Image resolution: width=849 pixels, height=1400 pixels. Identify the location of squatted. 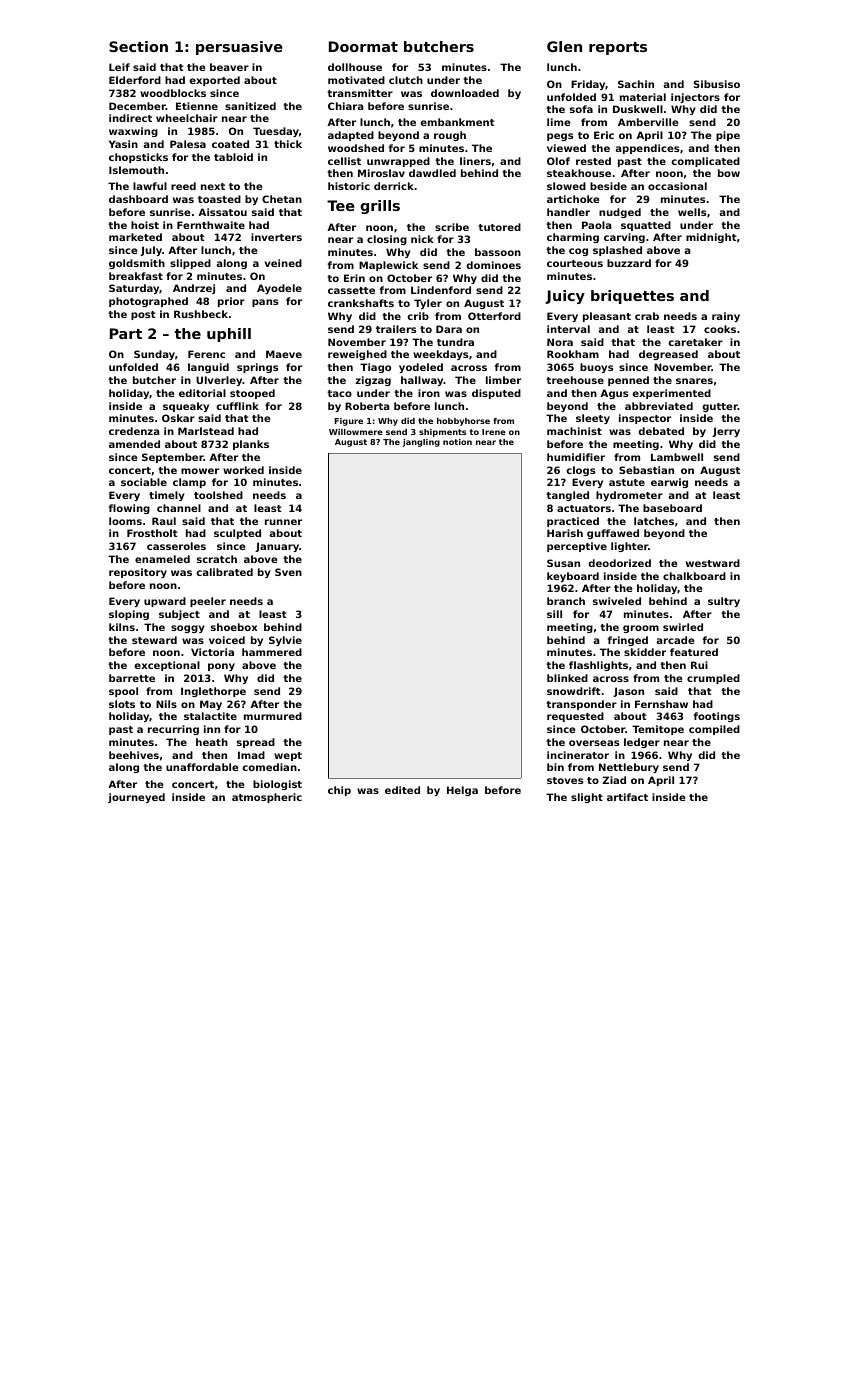
(646, 226).
